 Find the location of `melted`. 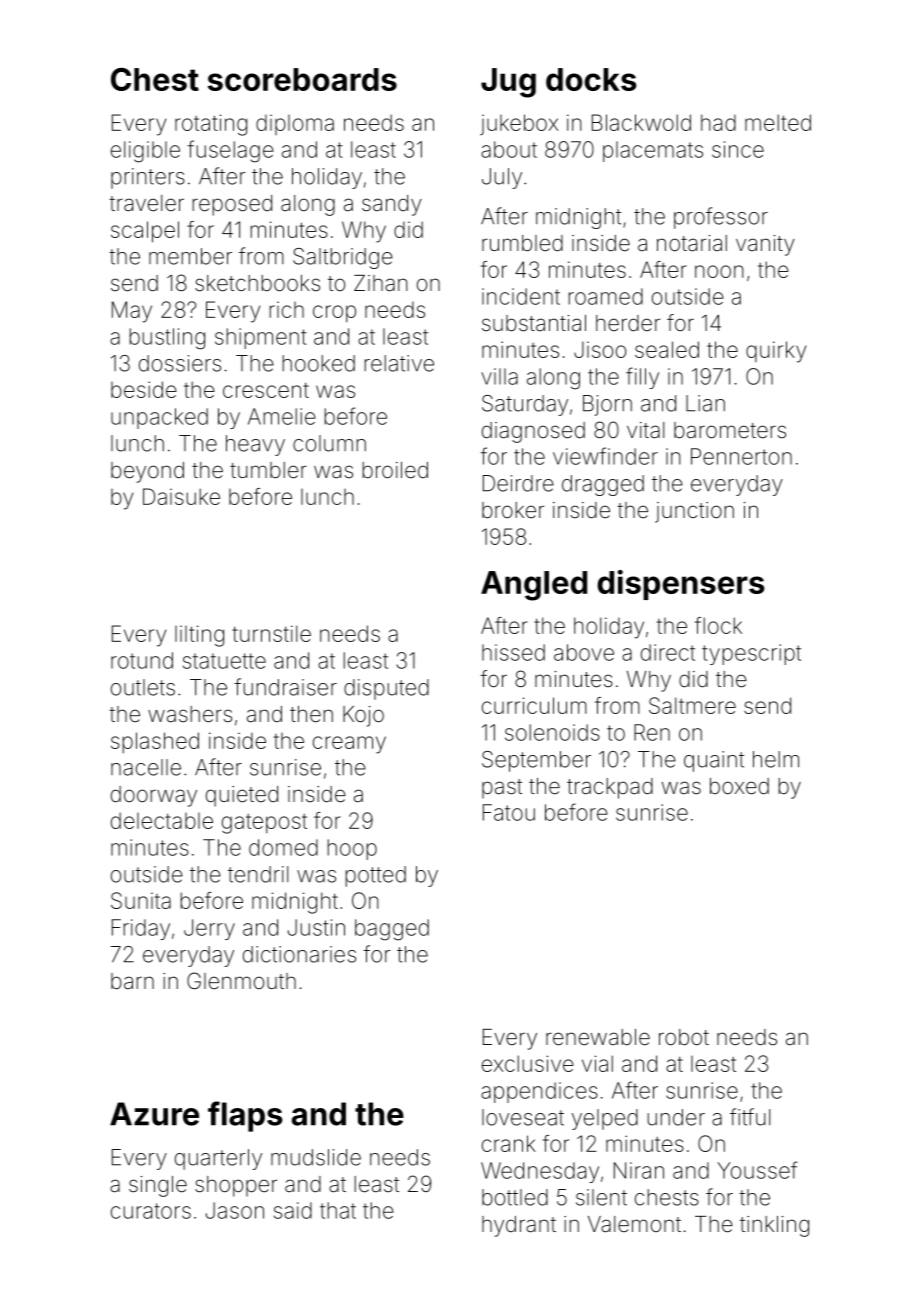

melted is located at coordinates (778, 122).
